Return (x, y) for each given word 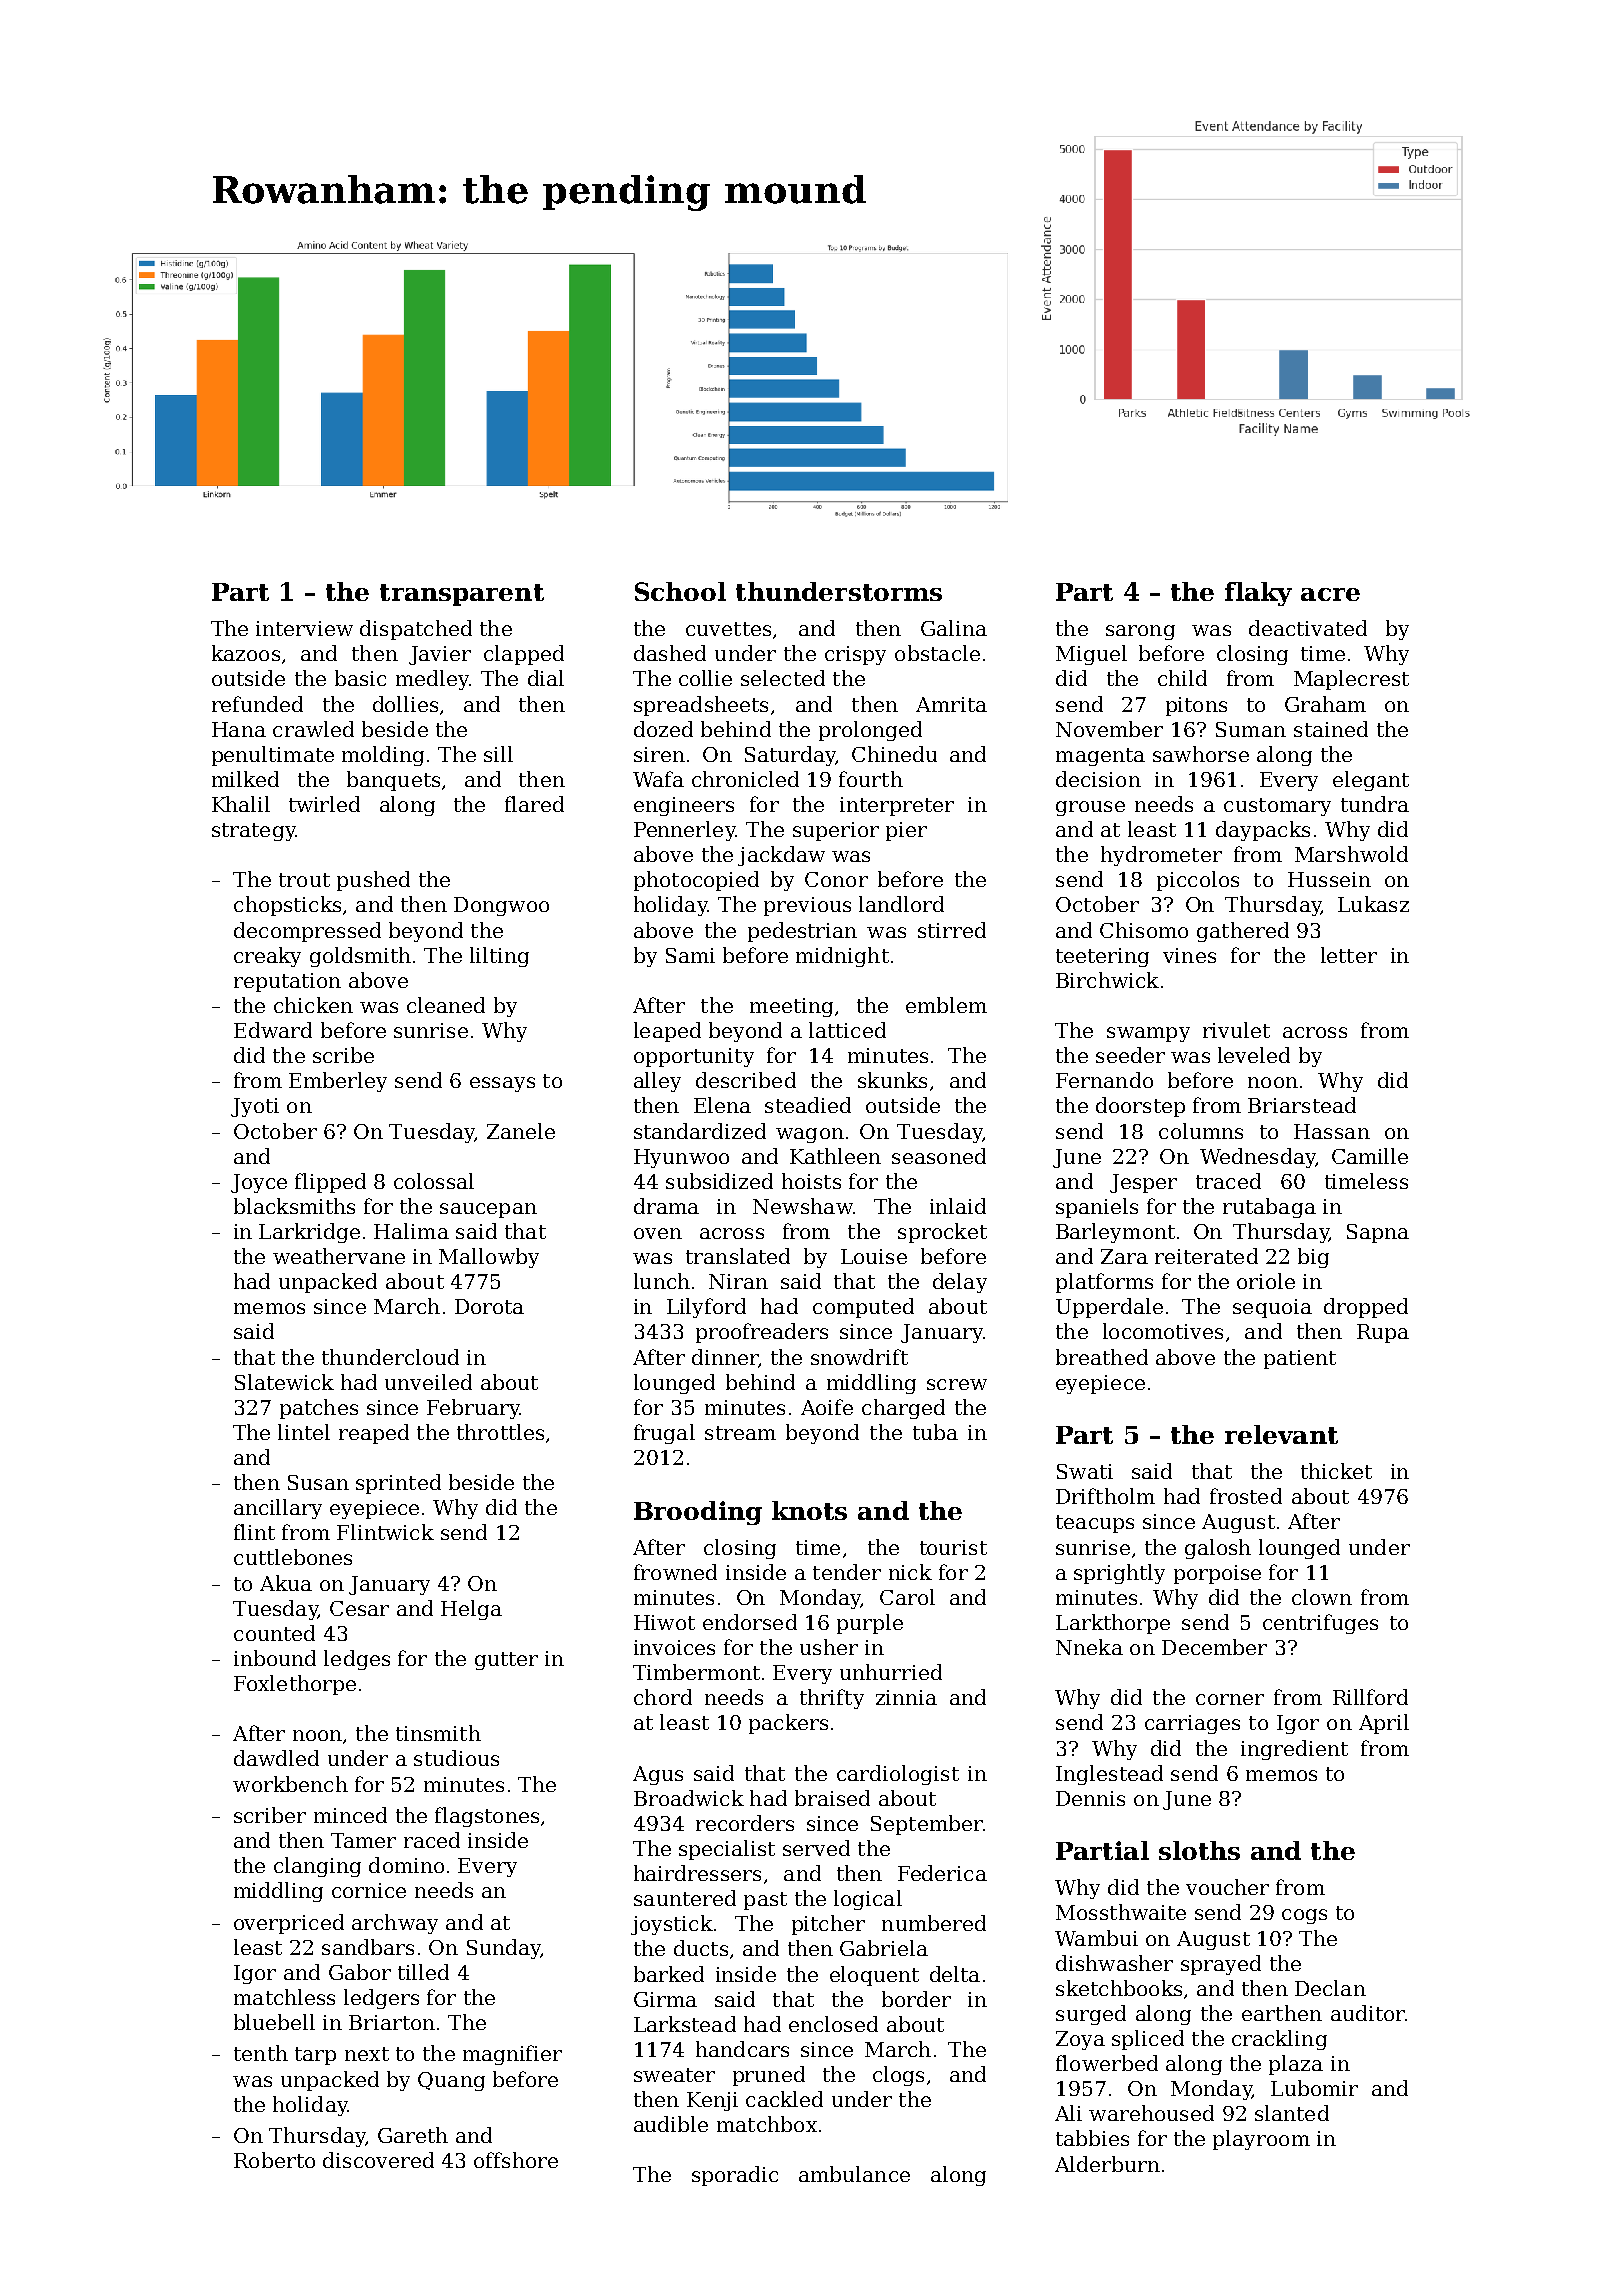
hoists (811, 1181)
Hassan (1332, 1131)
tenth (261, 2053)
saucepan (488, 1210)
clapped (524, 655)
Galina (954, 628)
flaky (1258, 594)
